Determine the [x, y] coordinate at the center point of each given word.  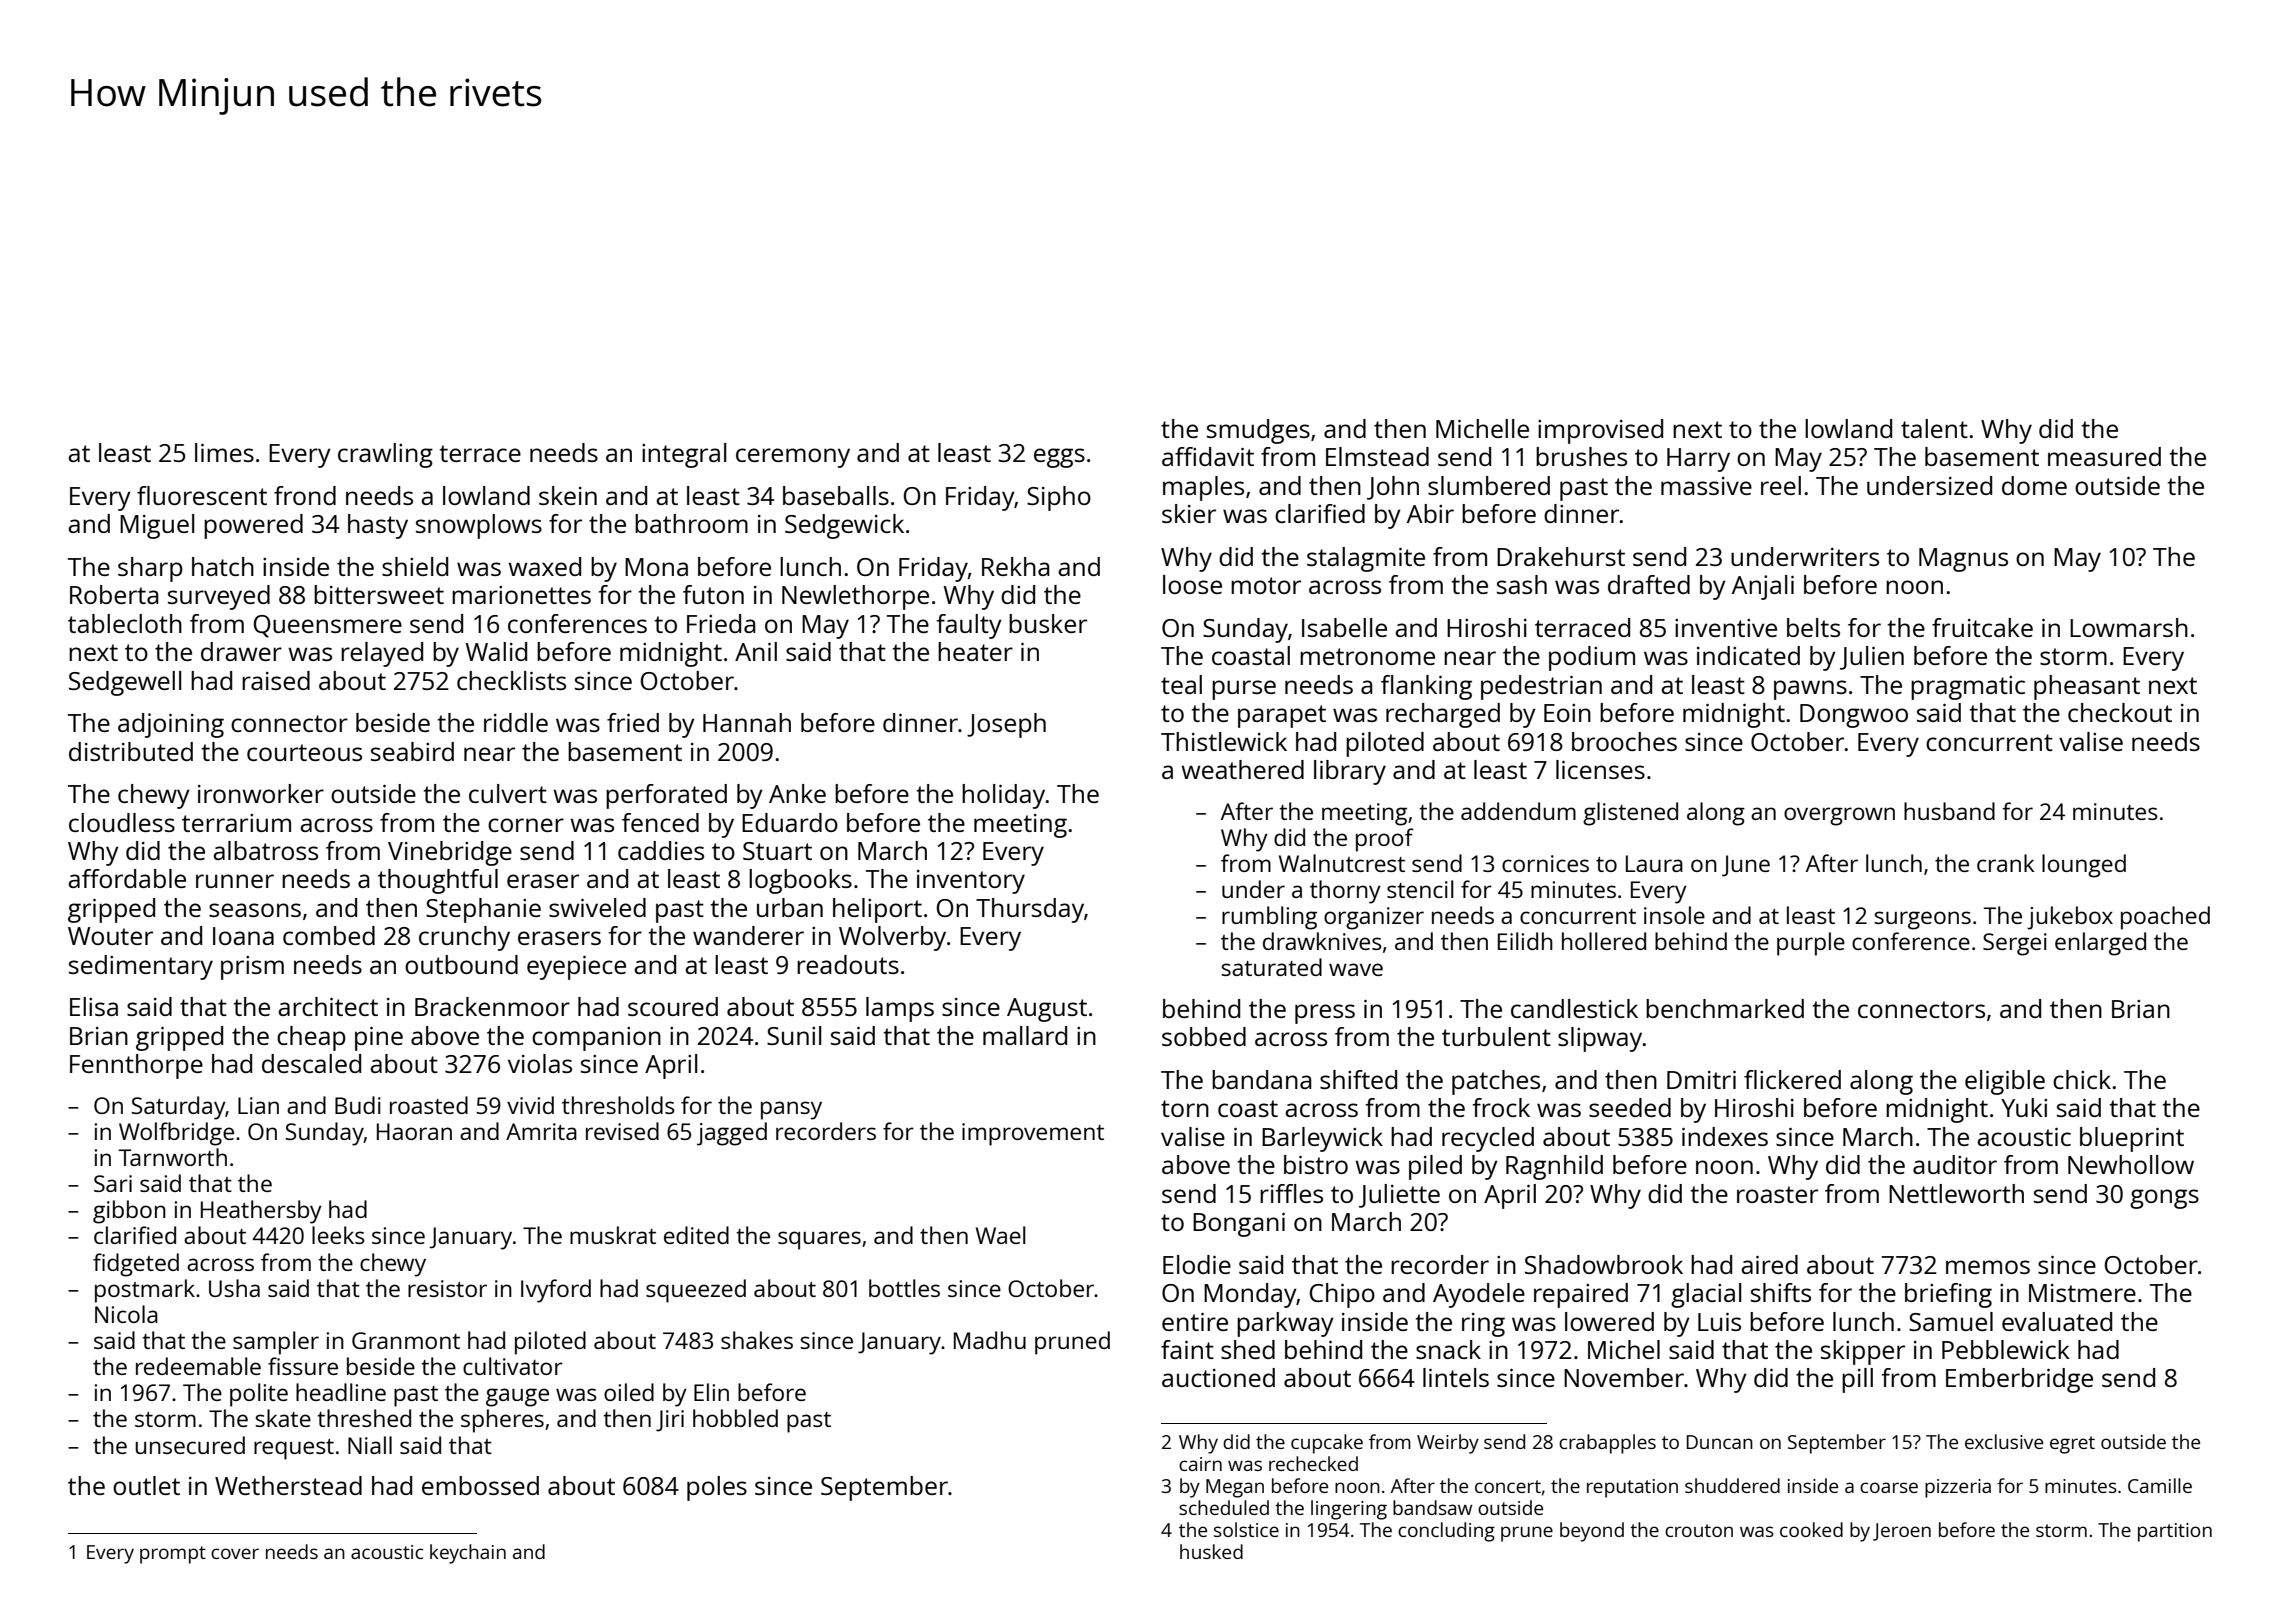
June [1746, 866]
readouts [848, 964]
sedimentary [141, 967]
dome [2034, 485]
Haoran [414, 1131]
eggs [1059, 458]
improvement [1033, 1134]
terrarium [236, 823]
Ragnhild [1554, 1167]
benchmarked [1725, 1008]
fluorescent [202, 495]
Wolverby [892, 938]
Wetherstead [288, 1485]
